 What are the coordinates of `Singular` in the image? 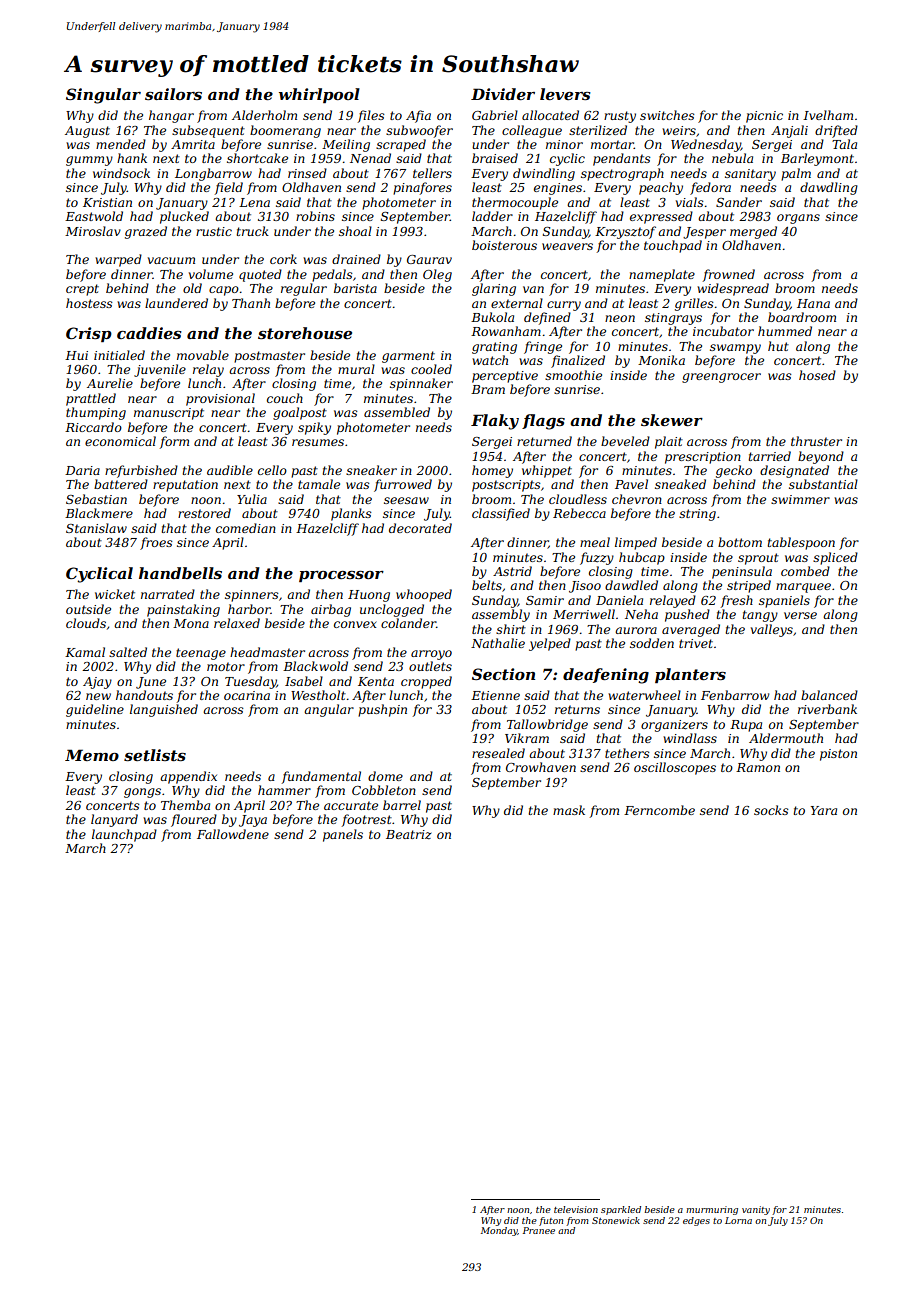 It's located at (103, 96).
